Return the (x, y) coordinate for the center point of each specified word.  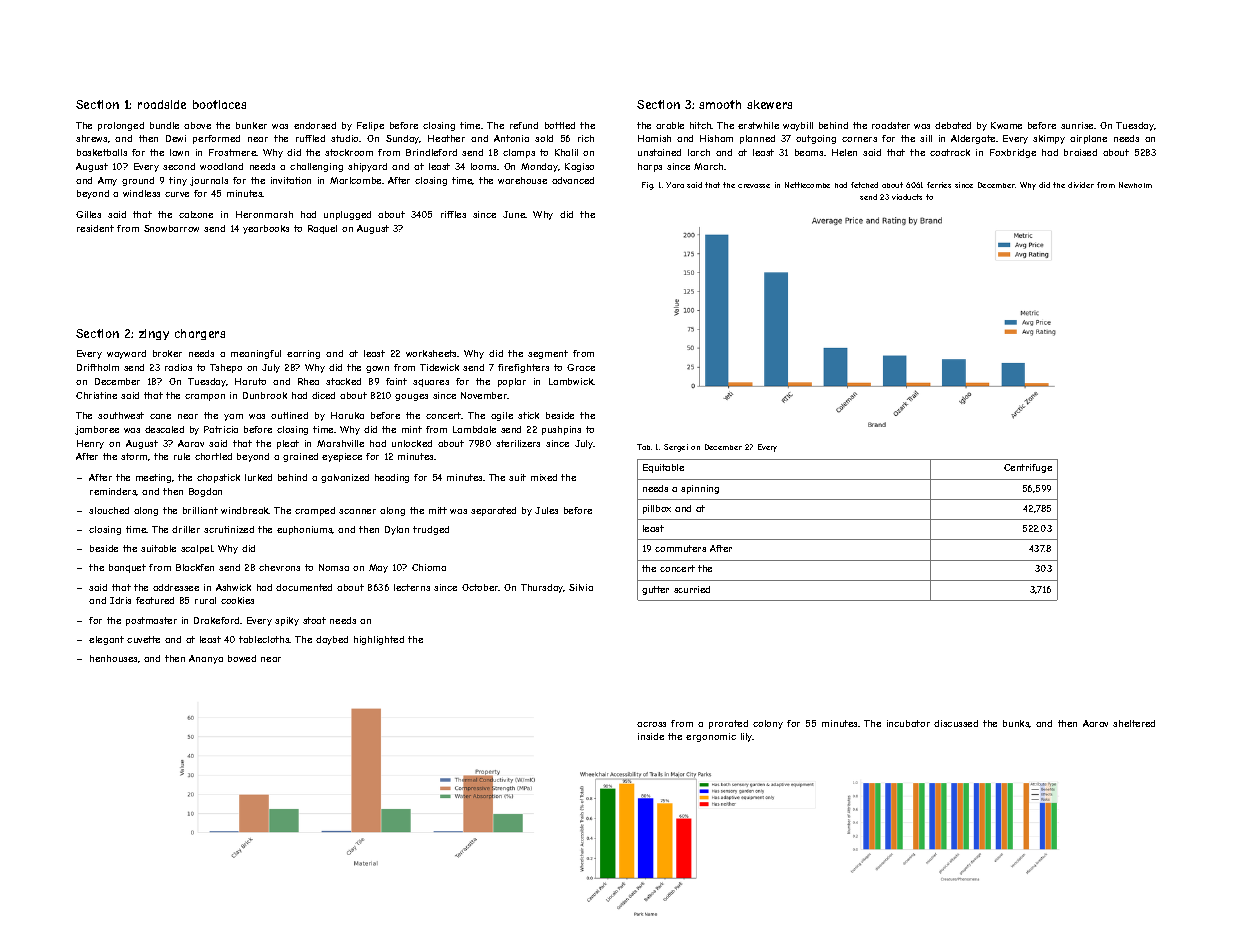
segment (548, 354)
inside (651, 736)
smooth (720, 104)
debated (953, 125)
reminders (113, 492)
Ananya (206, 659)
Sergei (676, 448)
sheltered (1134, 723)
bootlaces (219, 104)
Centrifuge (1028, 468)
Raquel (322, 229)
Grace (581, 367)
